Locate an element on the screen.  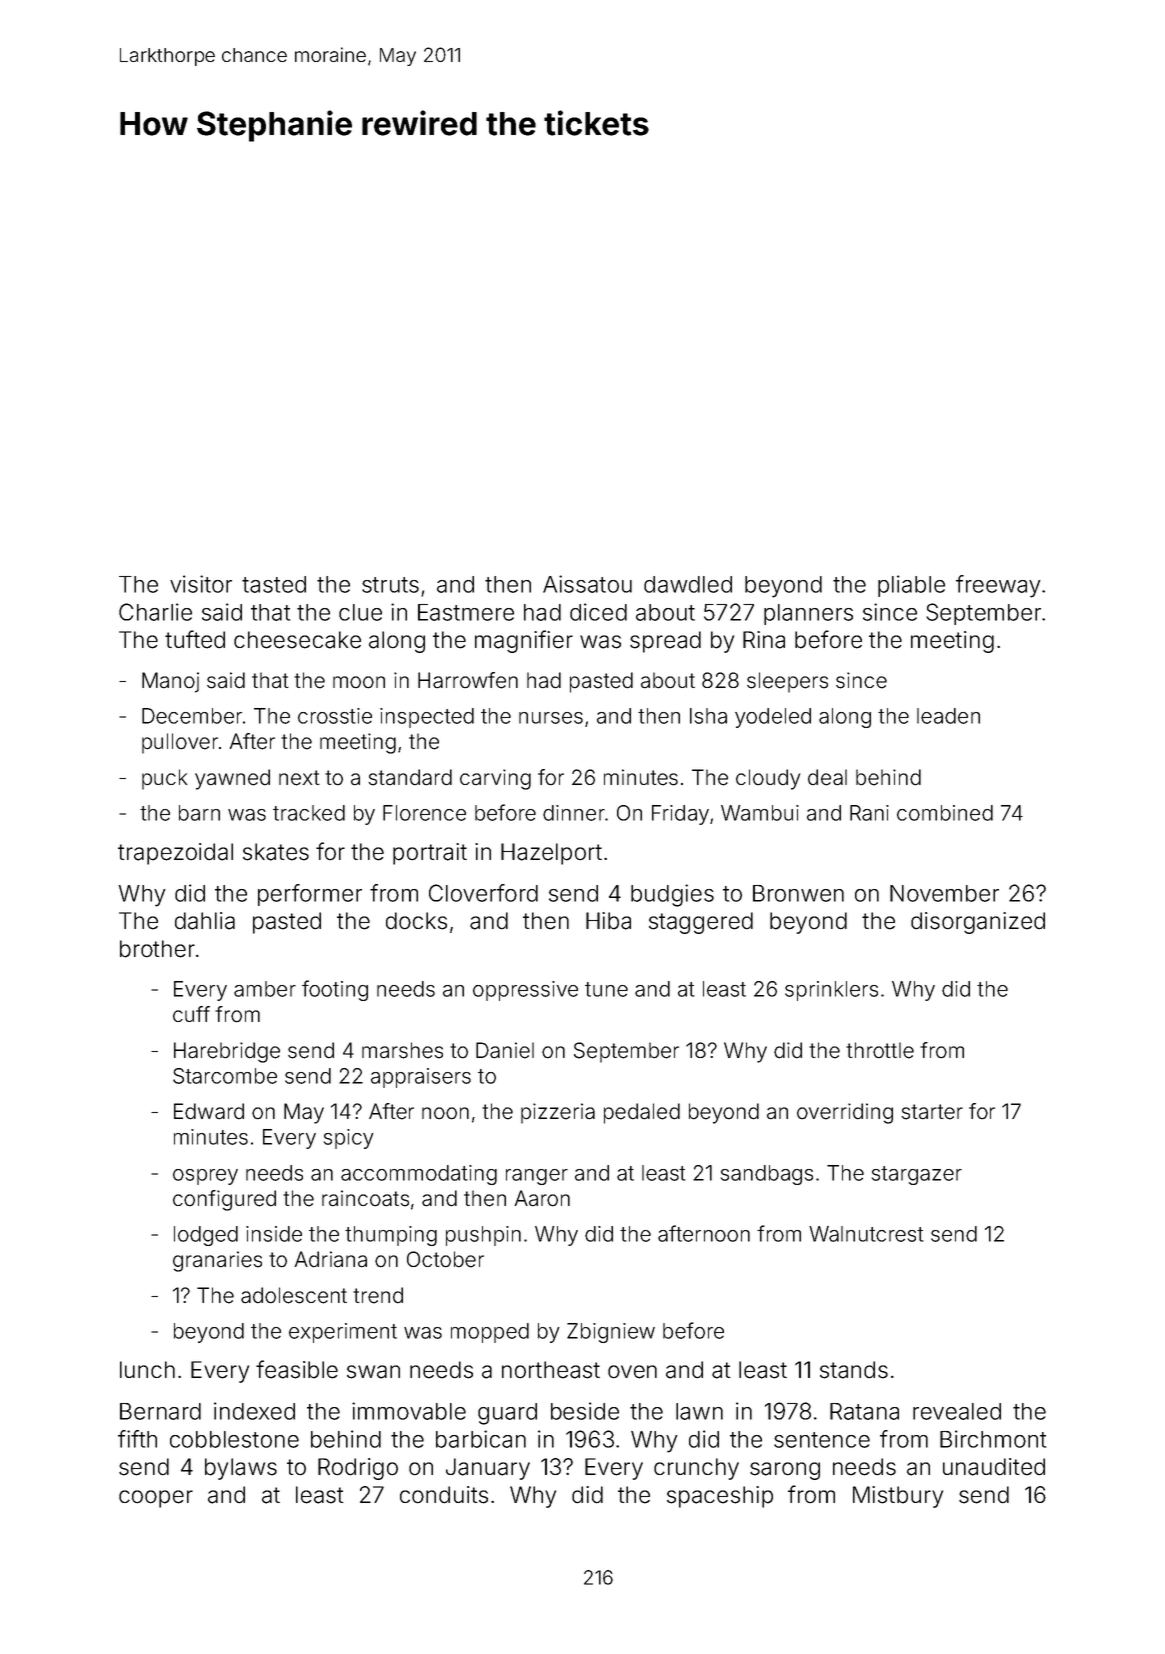
pedaled is located at coordinates (642, 1113).
